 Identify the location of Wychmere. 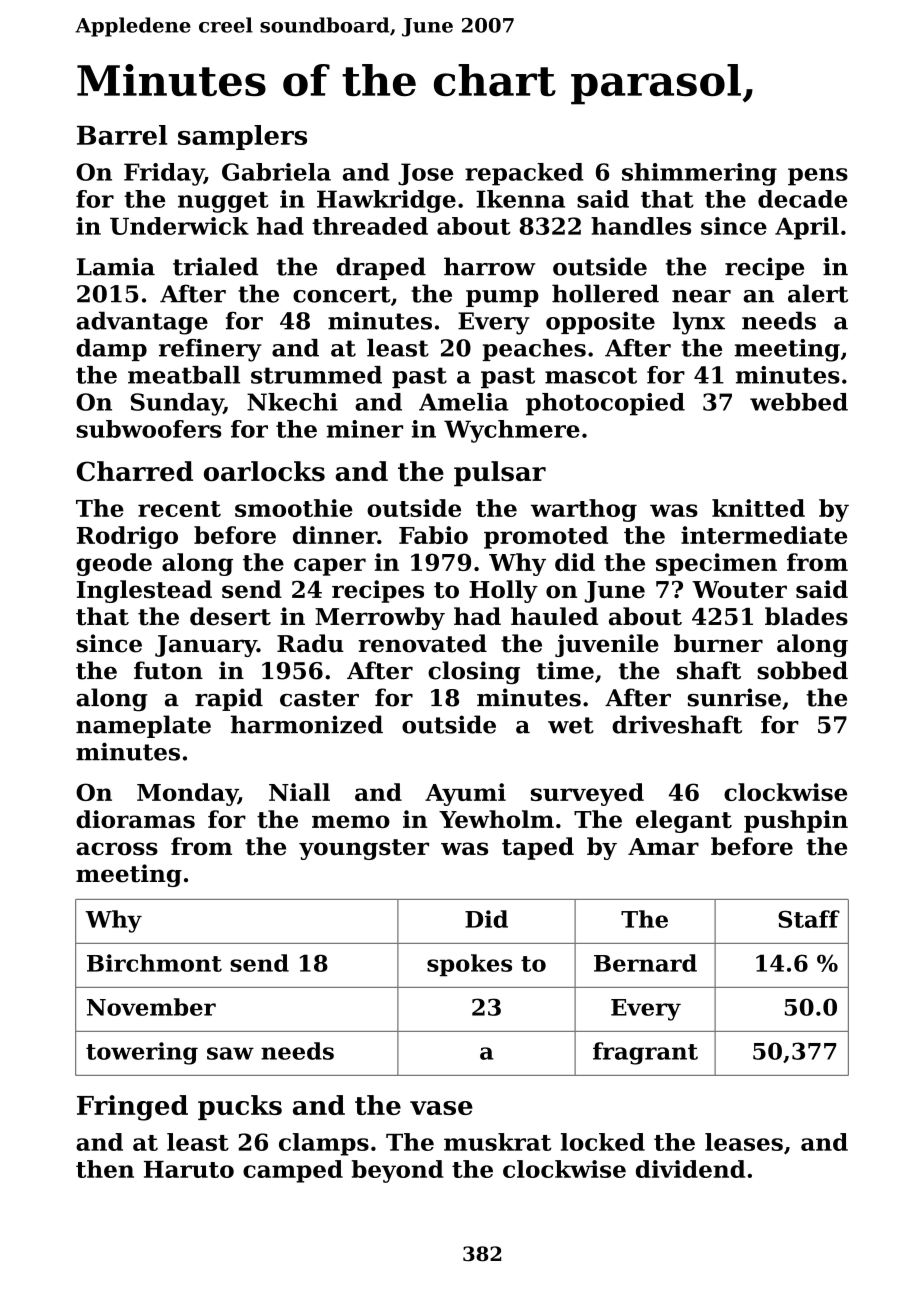
(512, 431).
